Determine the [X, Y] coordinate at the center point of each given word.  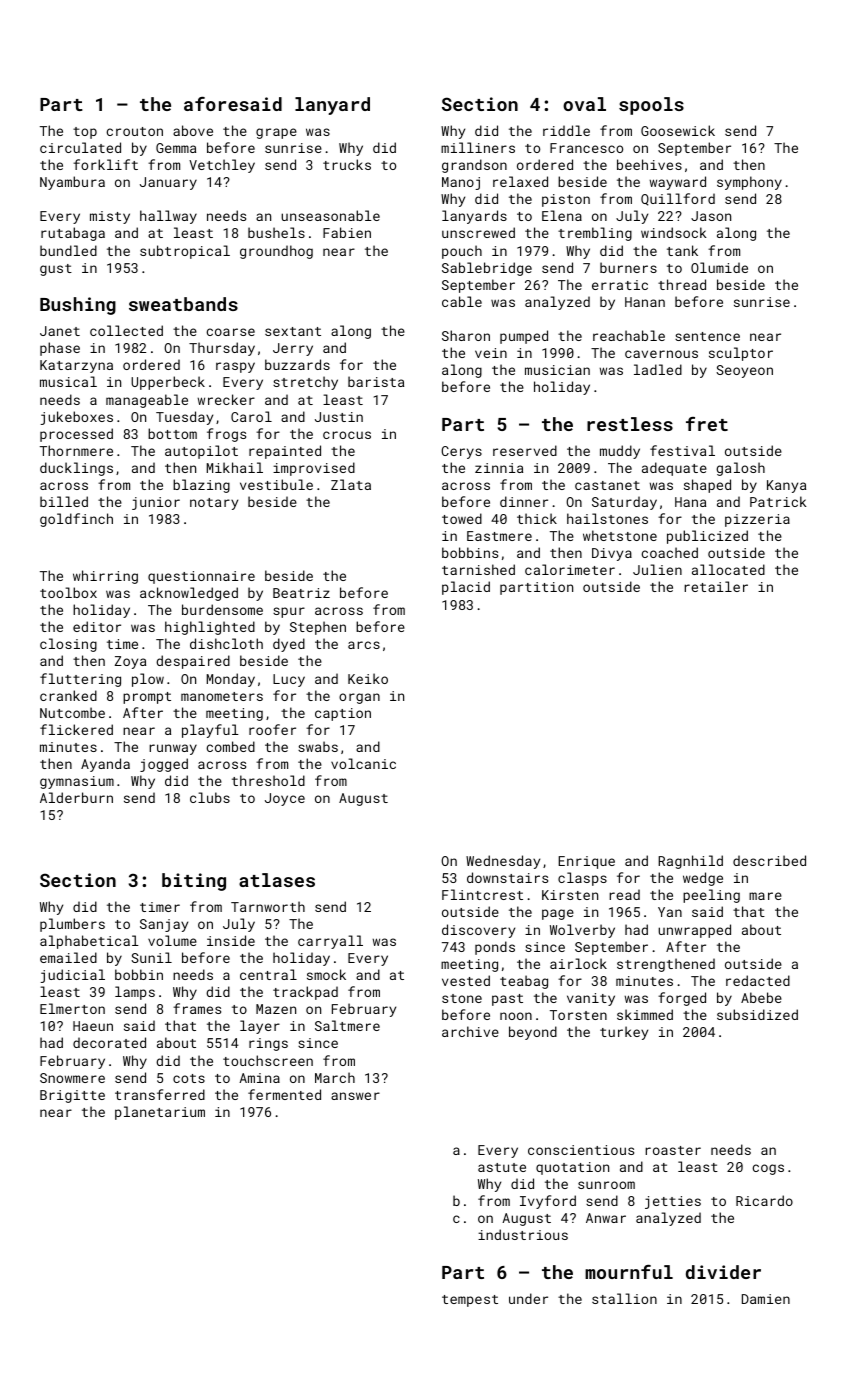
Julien [657, 569]
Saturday [624, 503]
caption [343, 714]
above [193, 130]
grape [276, 133]
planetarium [160, 1113]
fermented [284, 1094]
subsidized [757, 1014]
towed [462, 518]
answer [355, 1096]
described [769, 860]
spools [651, 106]
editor [97, 626]
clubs [210, 797]
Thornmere [76, 450]
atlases [277, 880]
